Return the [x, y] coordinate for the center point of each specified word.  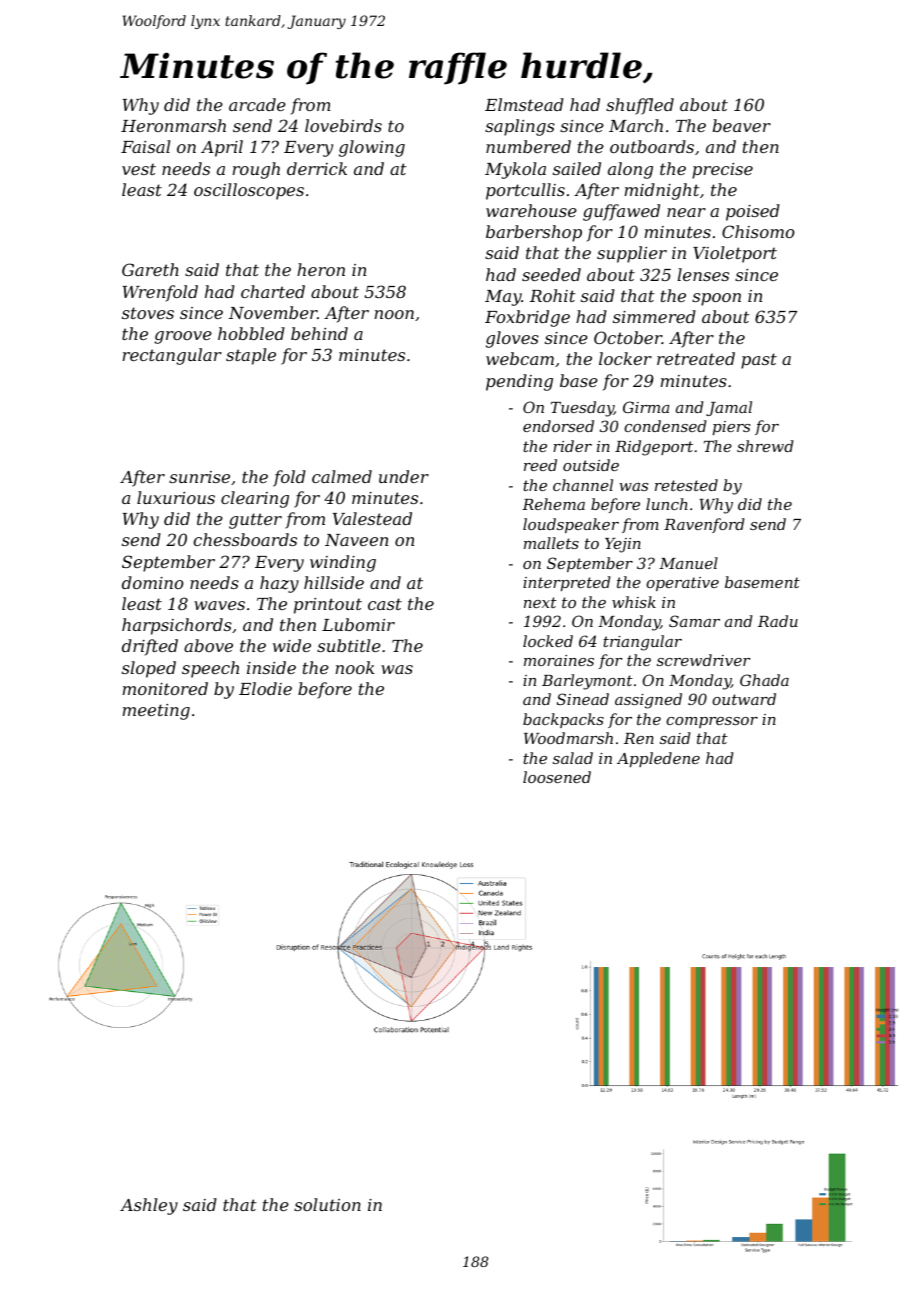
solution [327, 1204]
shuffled [640, 106]
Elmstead [524, 104]
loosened [557, 777]
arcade [257, 104]
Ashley [149, 1206]
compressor [712, 722]
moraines [559, 660]
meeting [156, 712]
